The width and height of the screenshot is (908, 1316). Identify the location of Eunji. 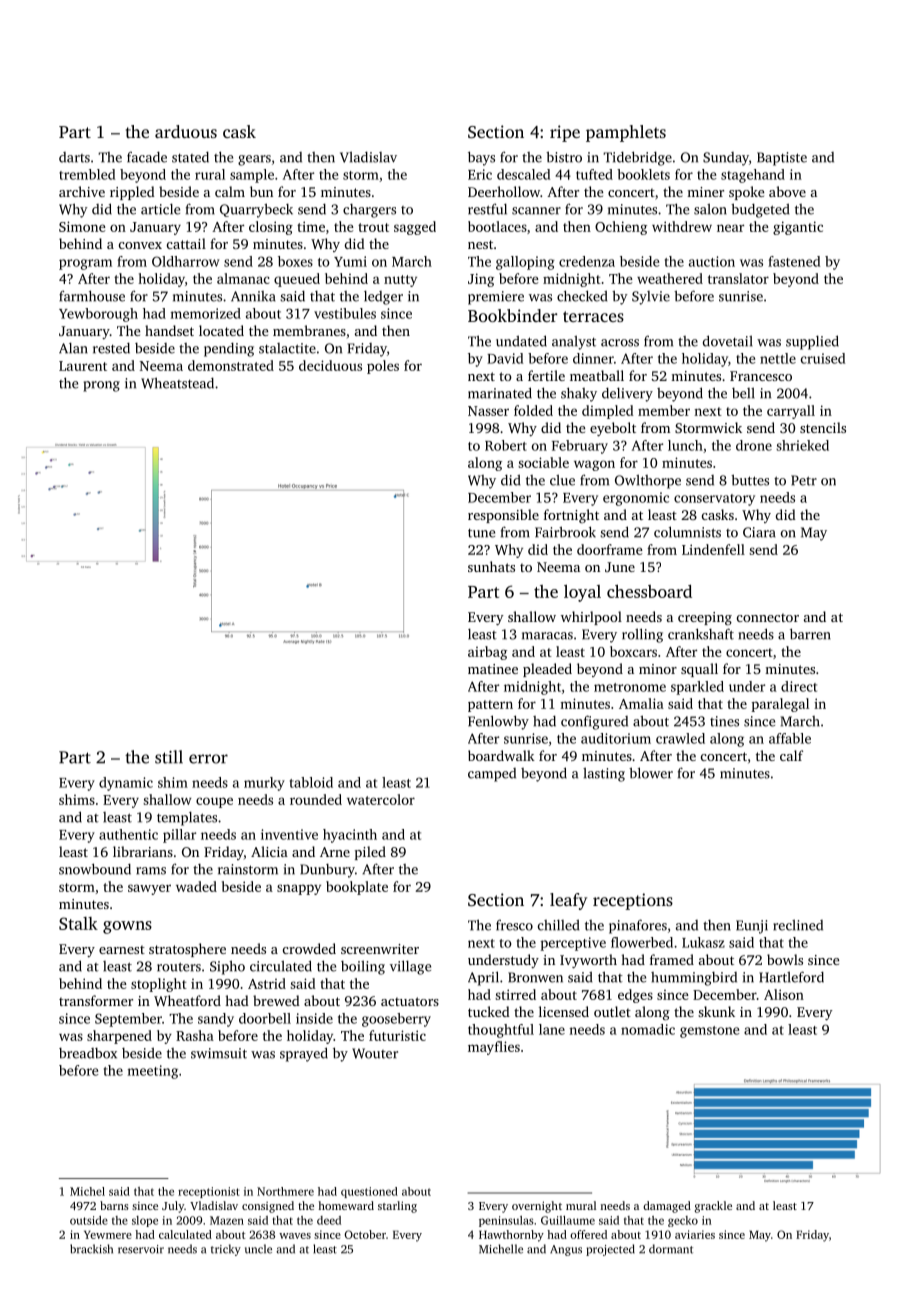
(752, 927).
